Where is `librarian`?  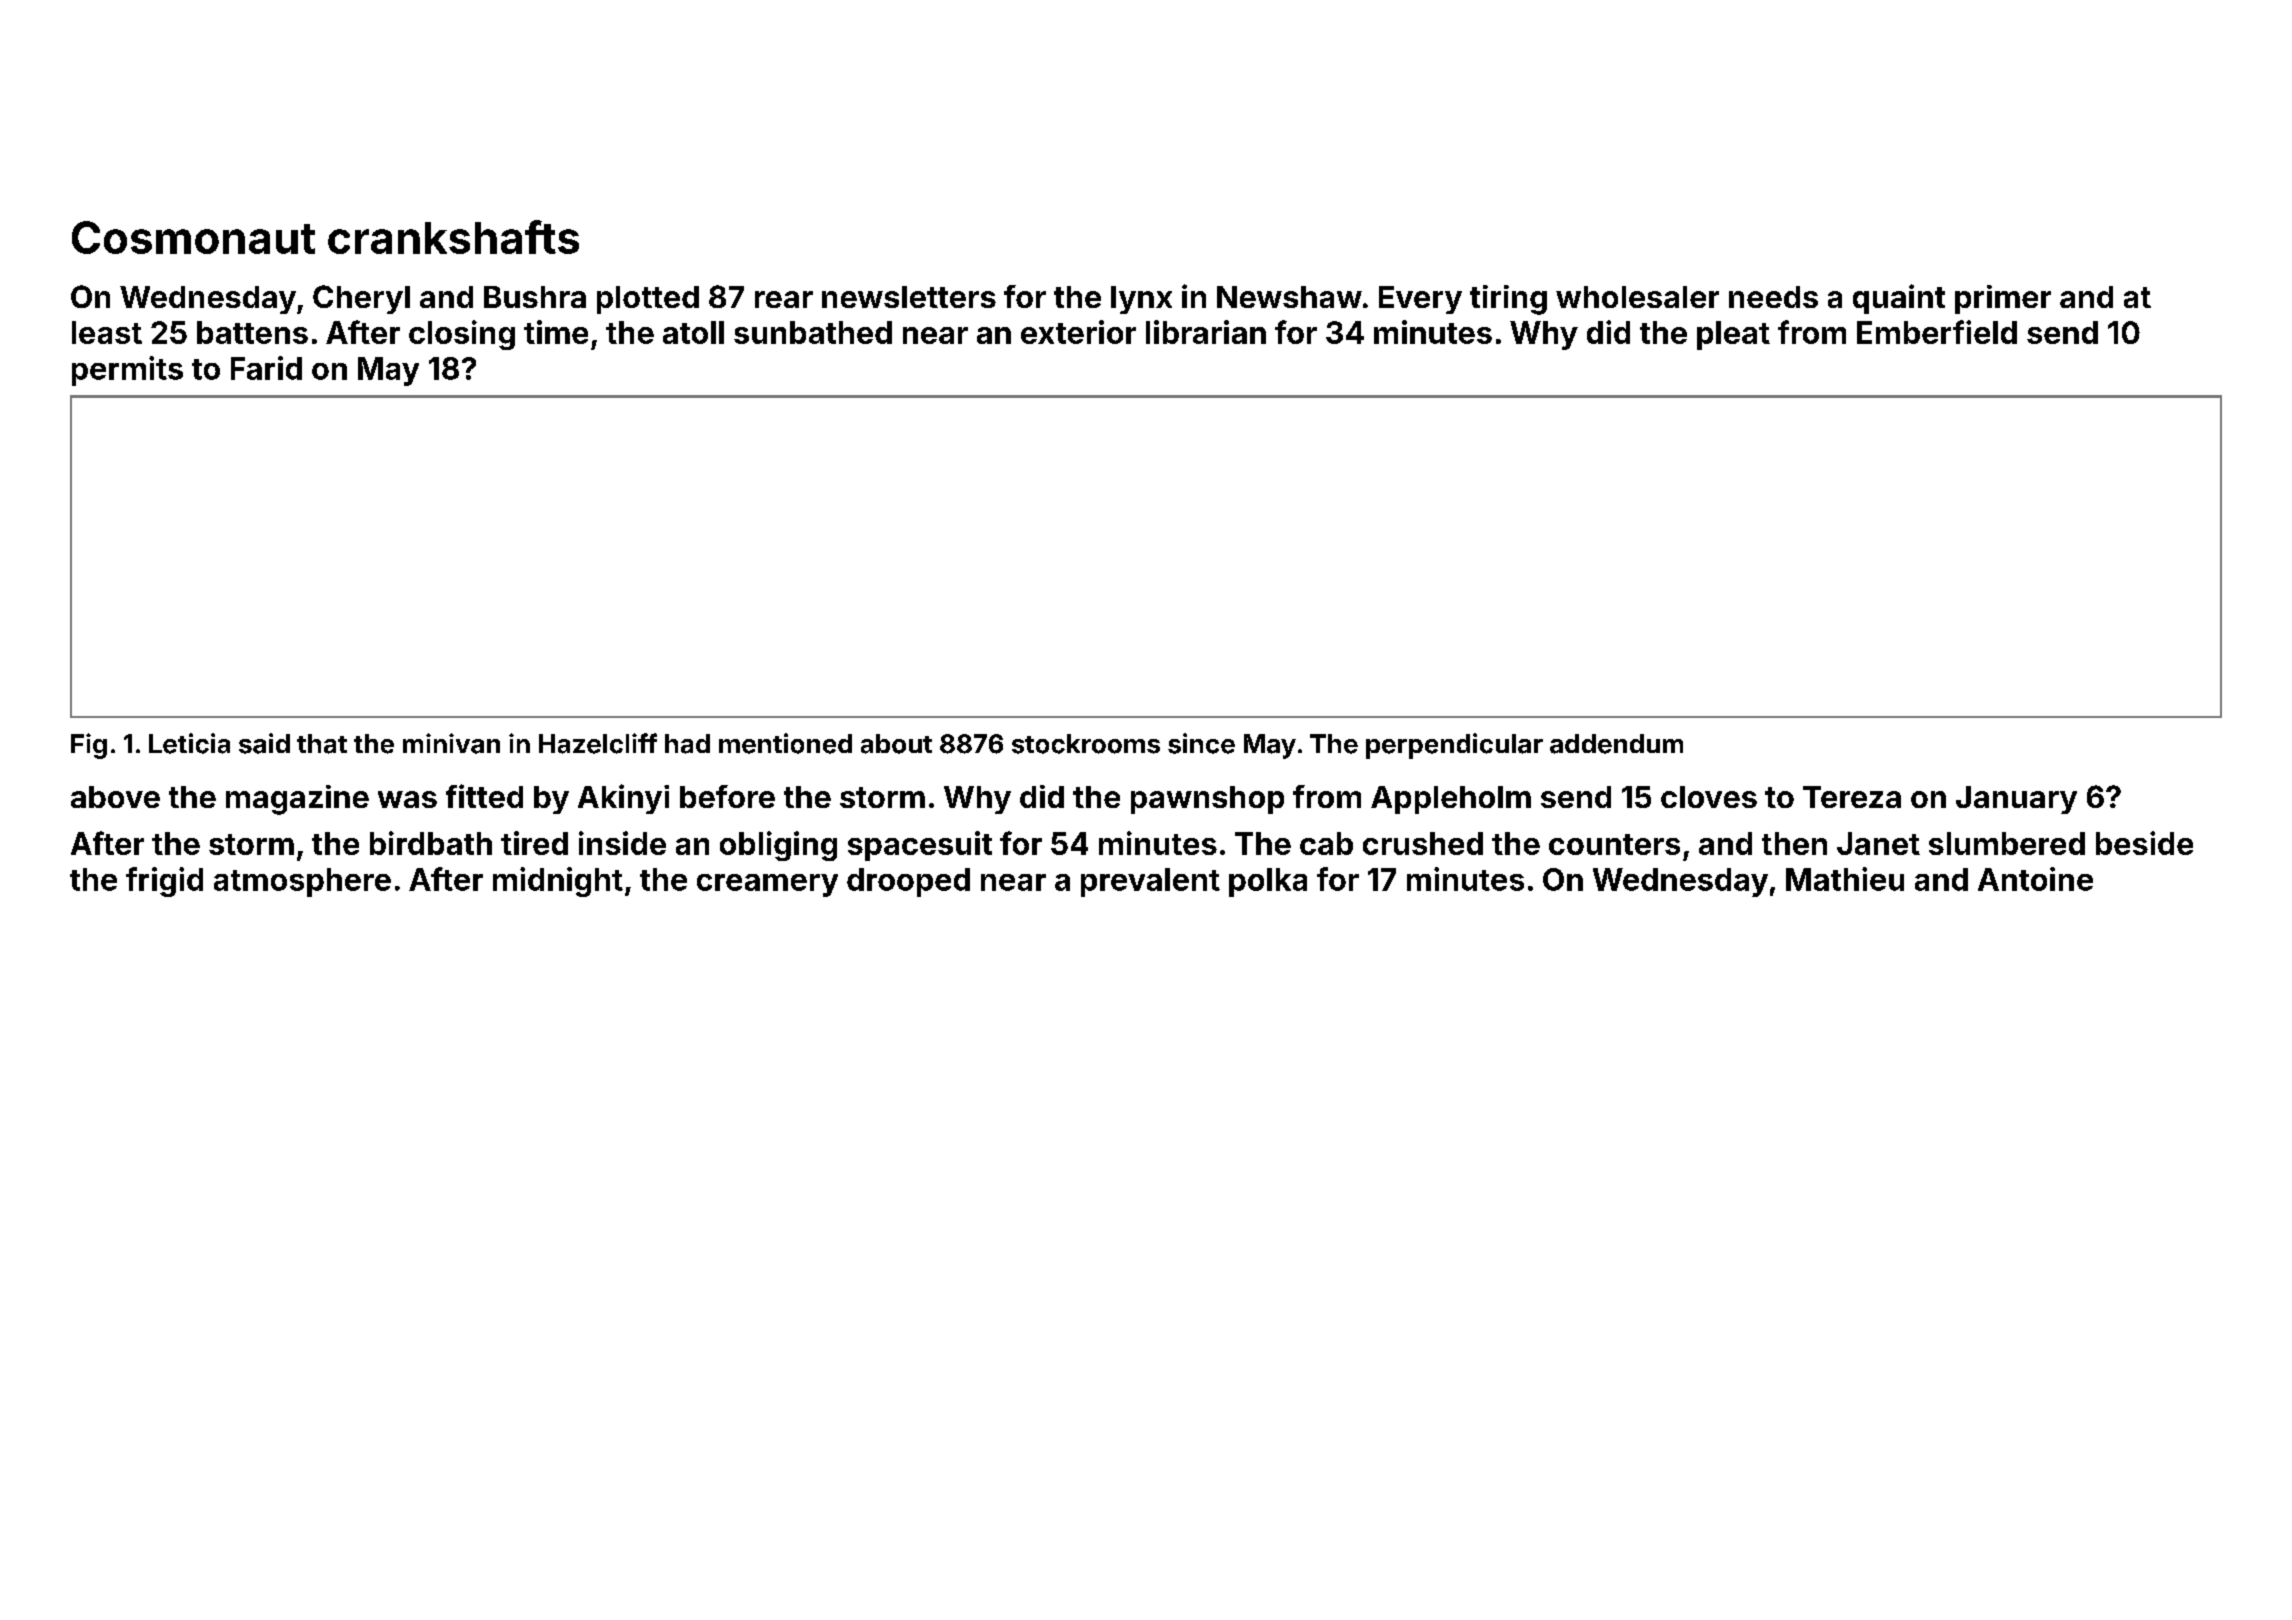 librarian is located at coordinates (1206, 332).
